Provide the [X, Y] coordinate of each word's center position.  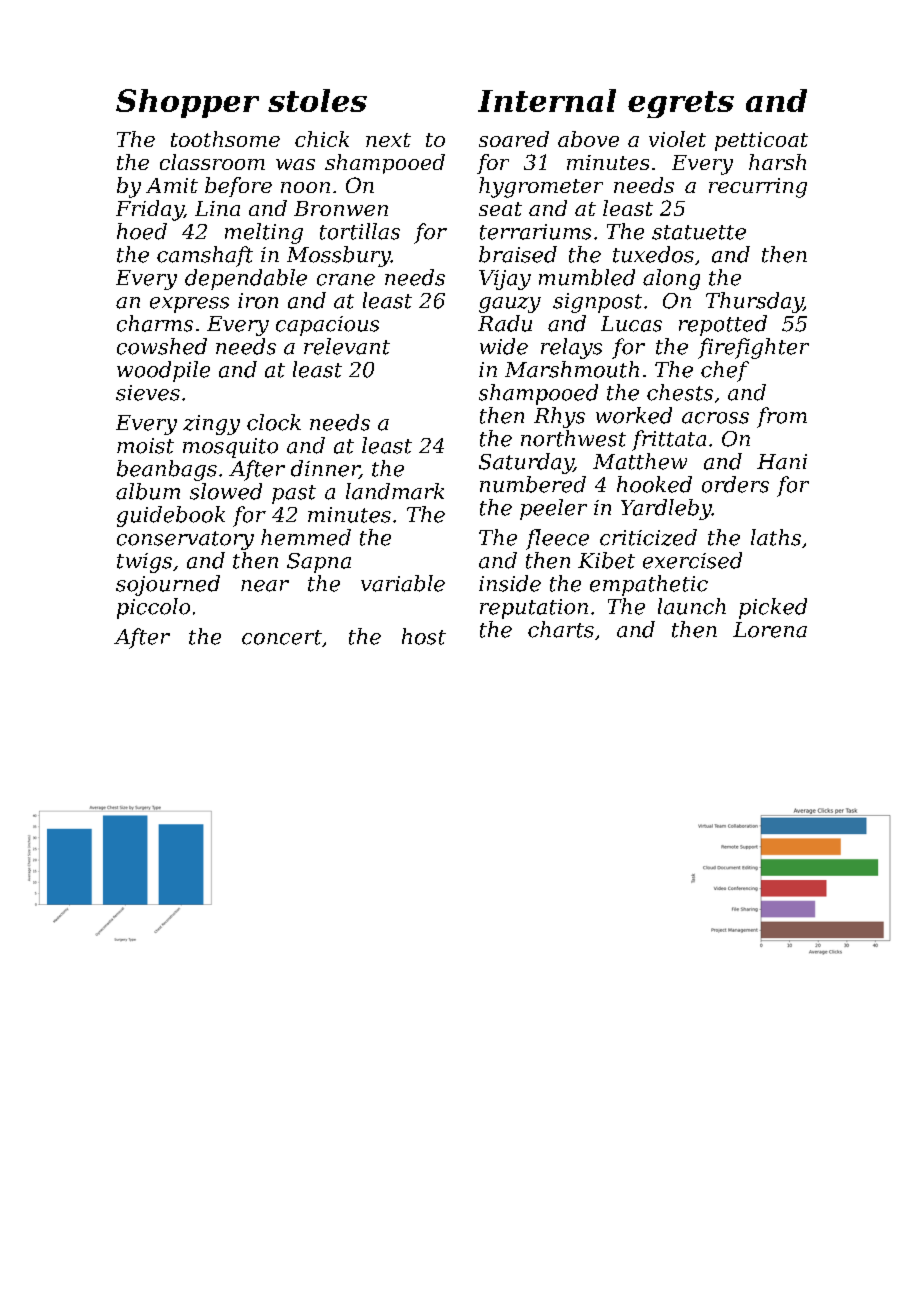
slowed [226, 491]
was [295, 164]
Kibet [606, 560]
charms [155, 323]
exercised [692, 560]
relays [571, 348]
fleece [557, 539]
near [265, 586]
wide [504, 346]
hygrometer [541, 187]
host [424, 636]
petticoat [761, 141]
